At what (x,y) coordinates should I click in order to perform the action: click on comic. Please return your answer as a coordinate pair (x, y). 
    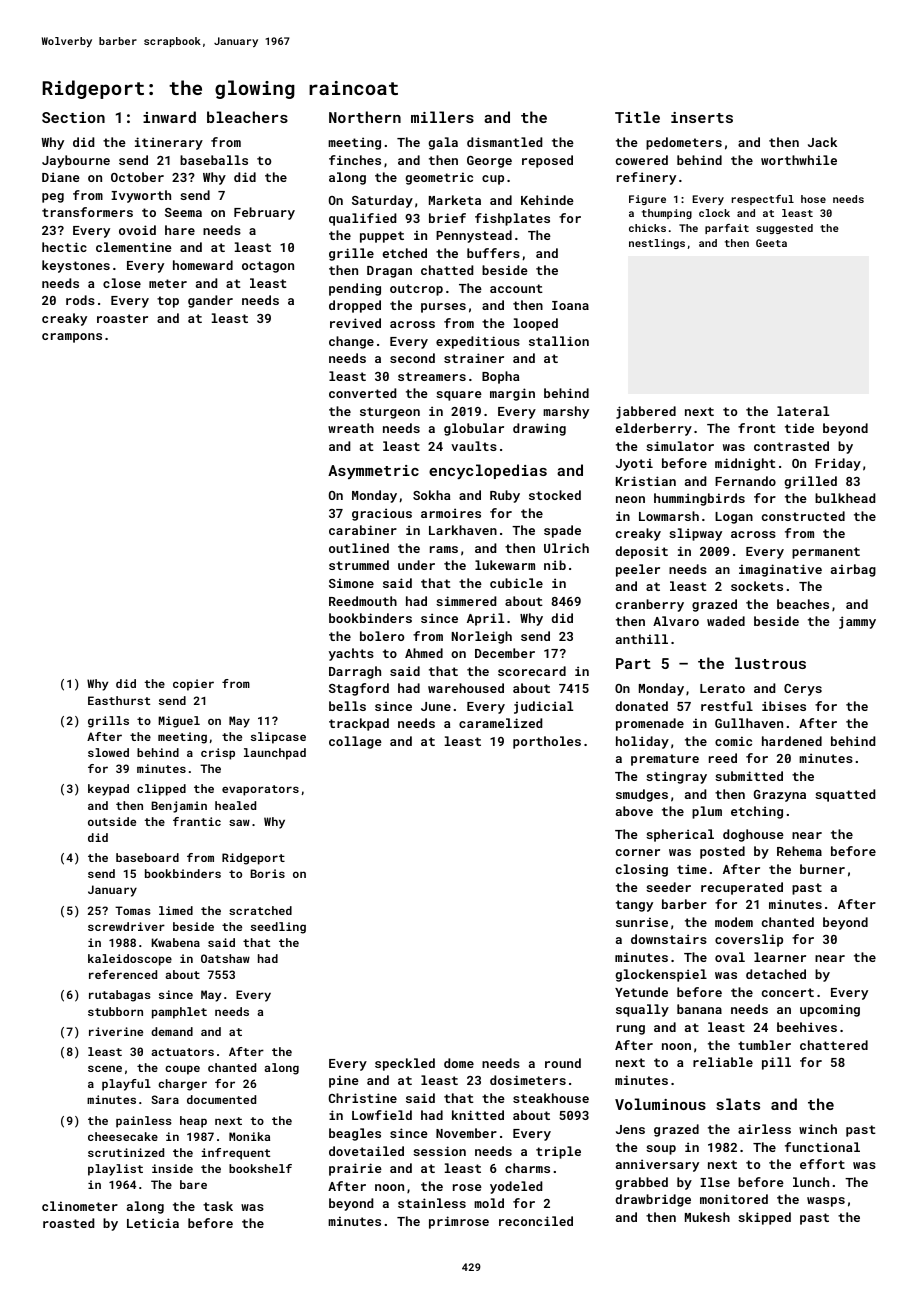
    Looking at the image, I should click on (733, 741).
